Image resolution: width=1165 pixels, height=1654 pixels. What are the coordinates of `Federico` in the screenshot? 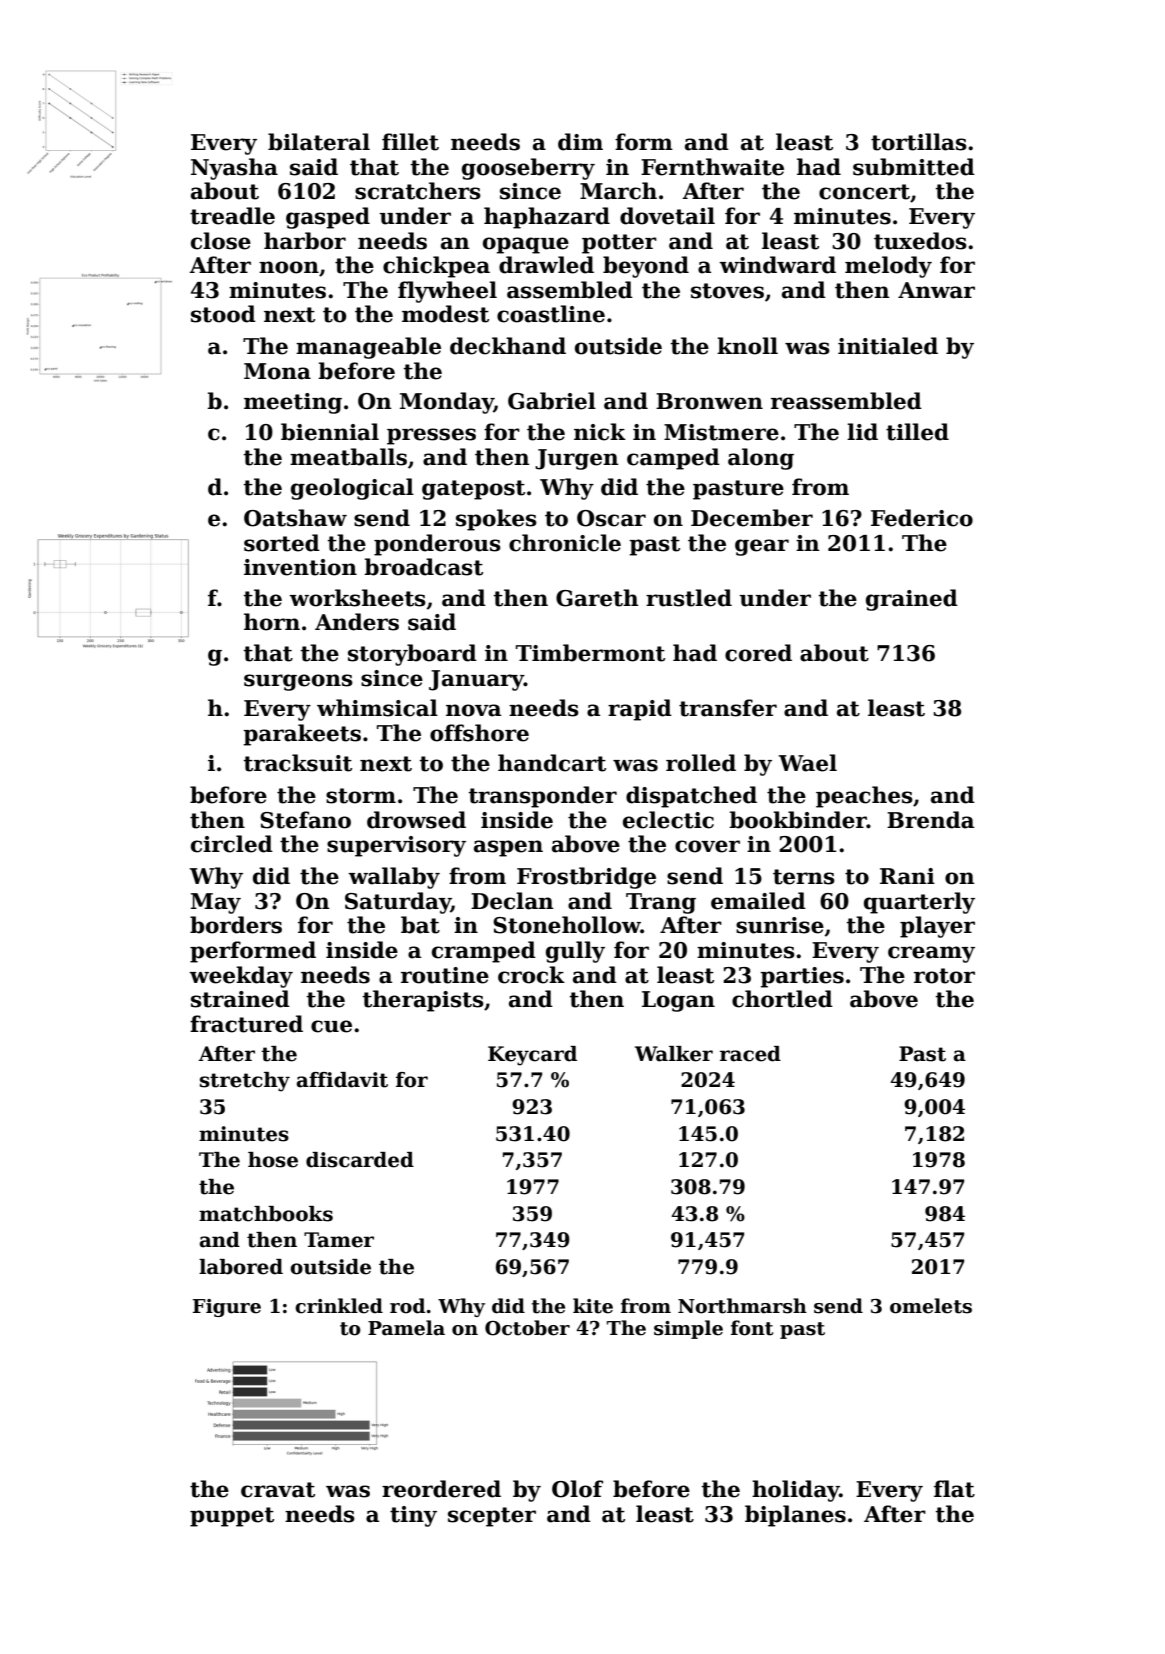 It's located at (922, 518).
